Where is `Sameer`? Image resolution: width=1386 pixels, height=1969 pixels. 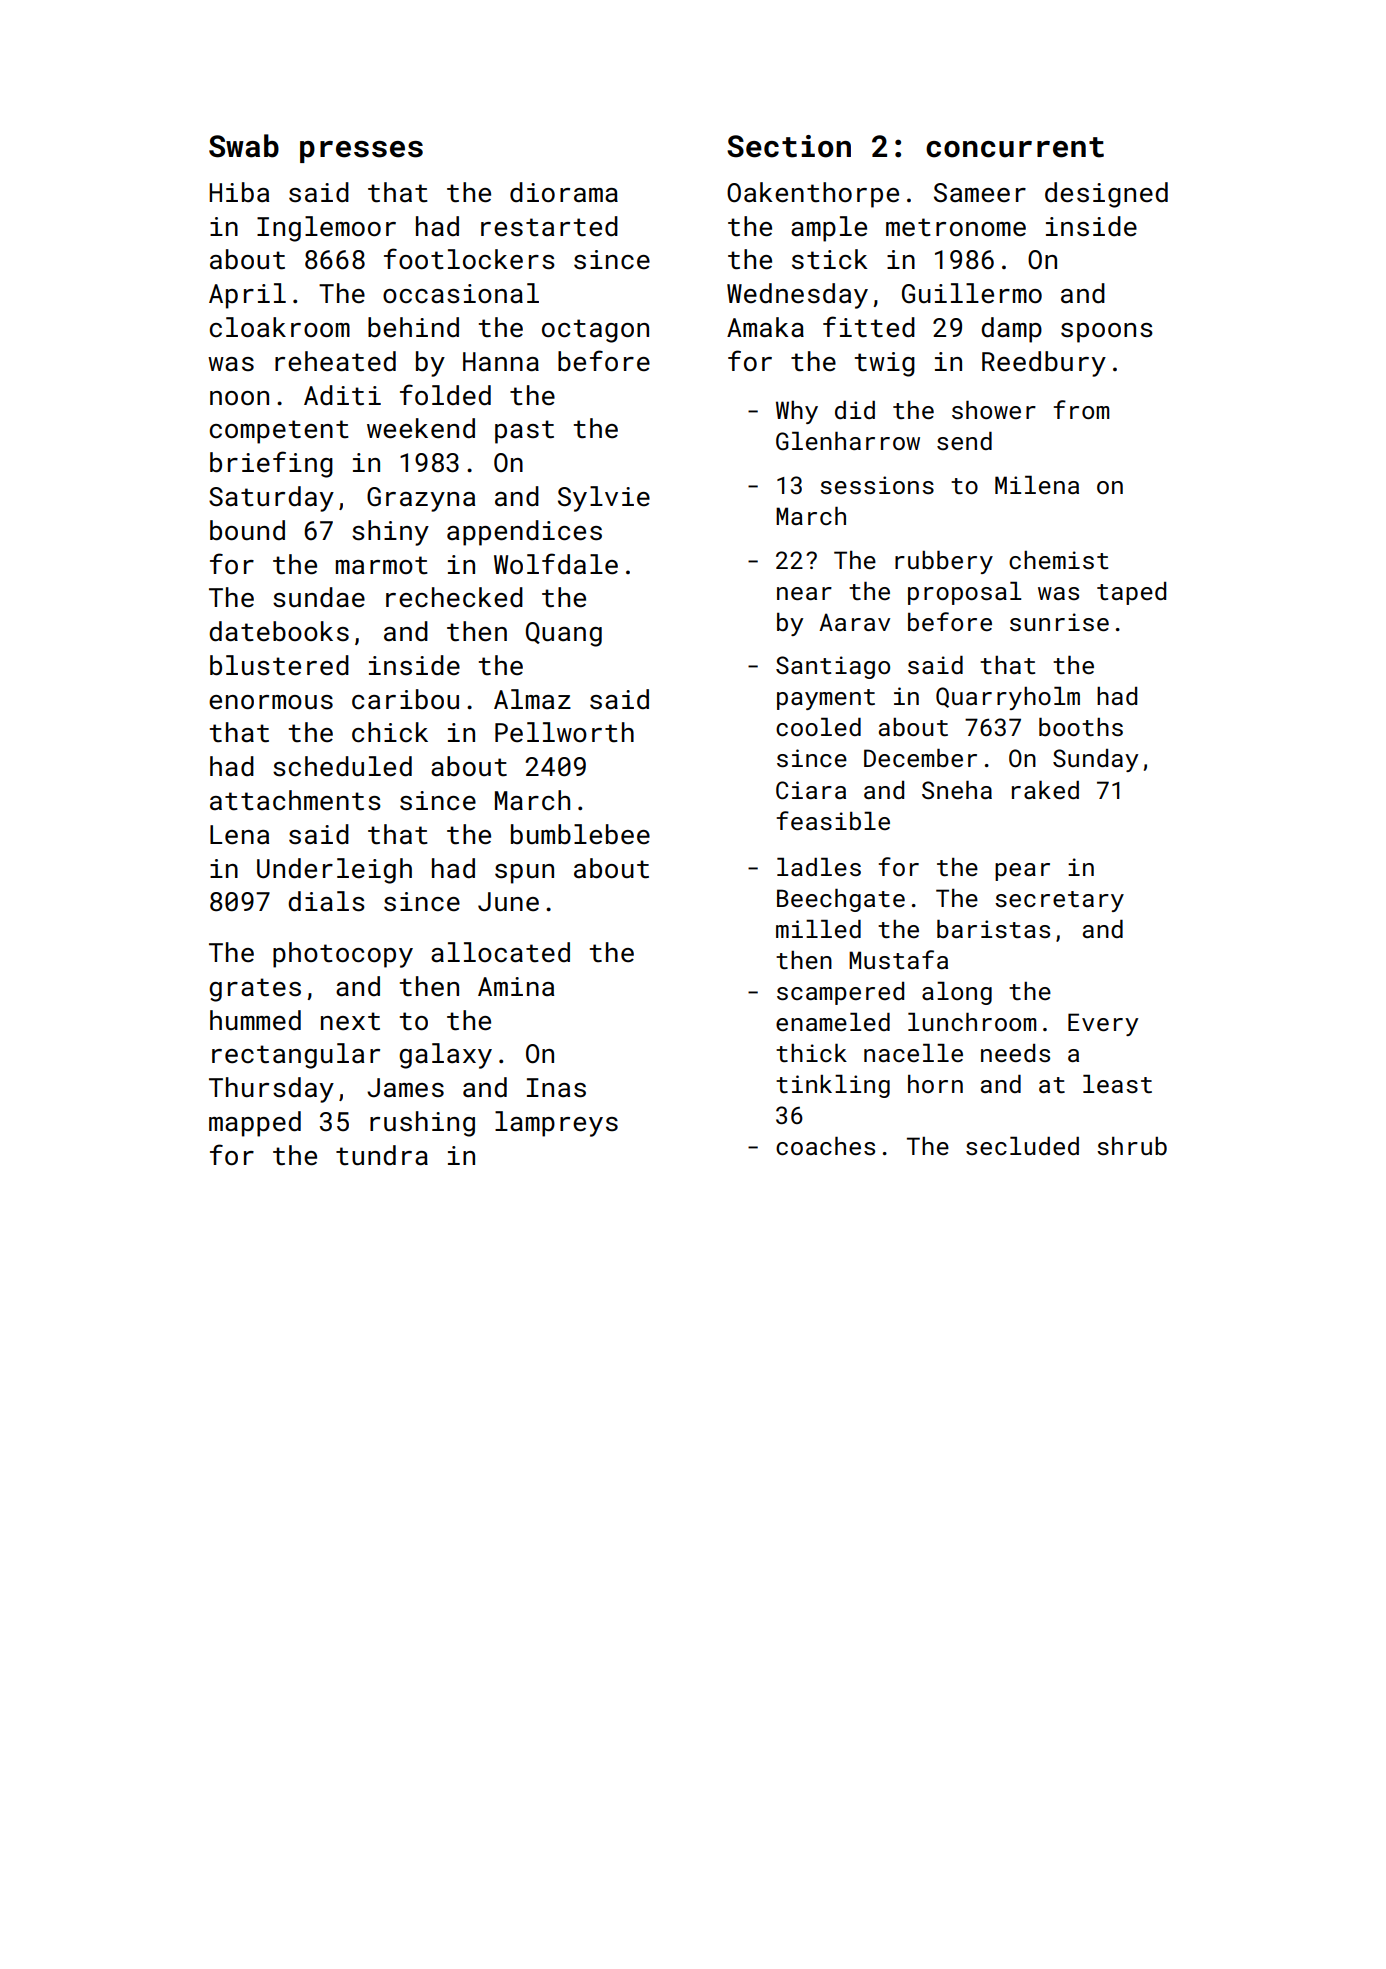
Sameer is located at coordinates (980, 193).
